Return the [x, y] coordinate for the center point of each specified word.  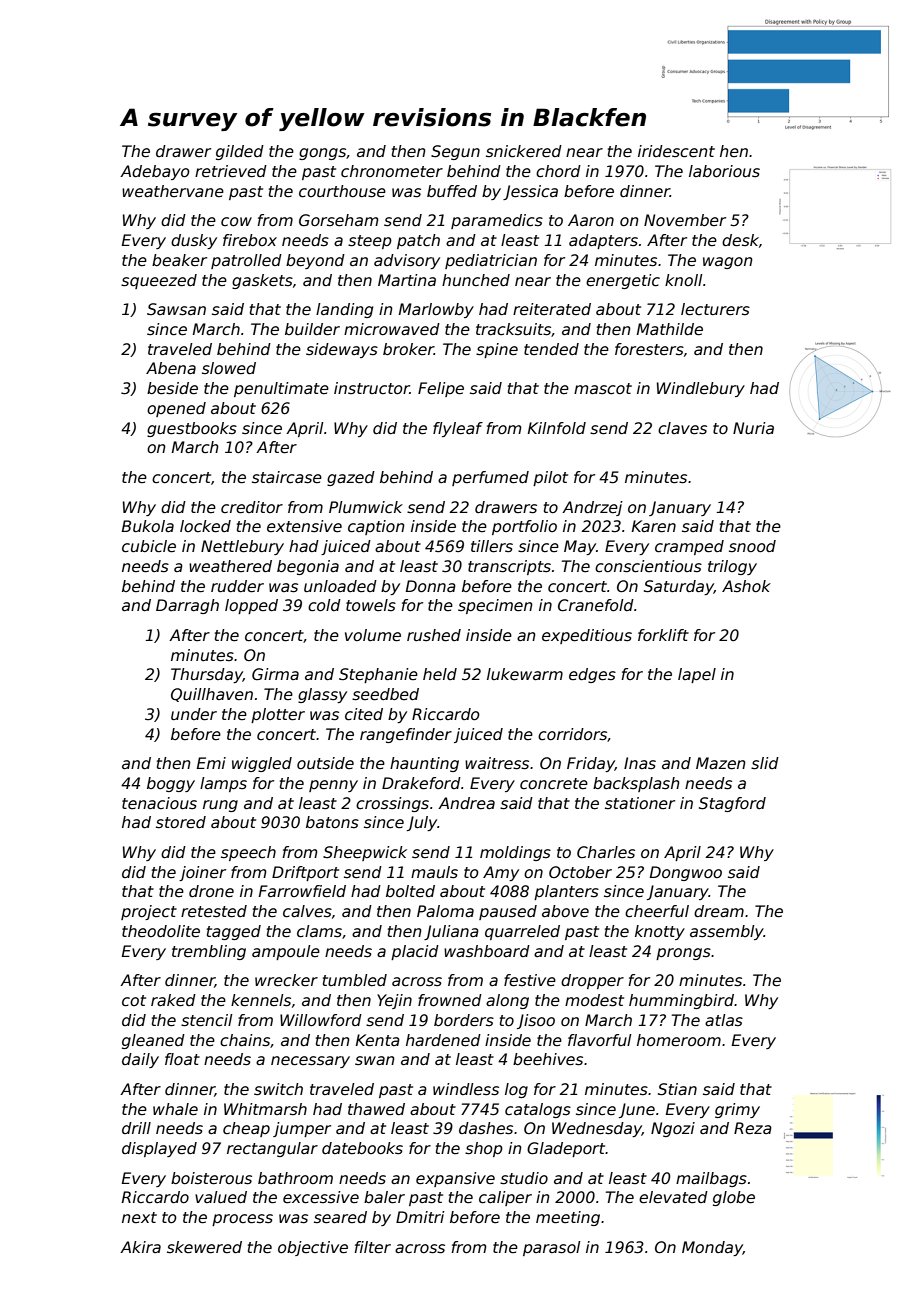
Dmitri [420, 1217]
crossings [392, 804]
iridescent [676, 151]
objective [313, 1248]
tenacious [159, 803]
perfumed [490, 478]
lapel [697, 675]
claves [682, 428]
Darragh [187, 606]
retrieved [231, 171]
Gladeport [566, 1149]
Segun [455, 152]
